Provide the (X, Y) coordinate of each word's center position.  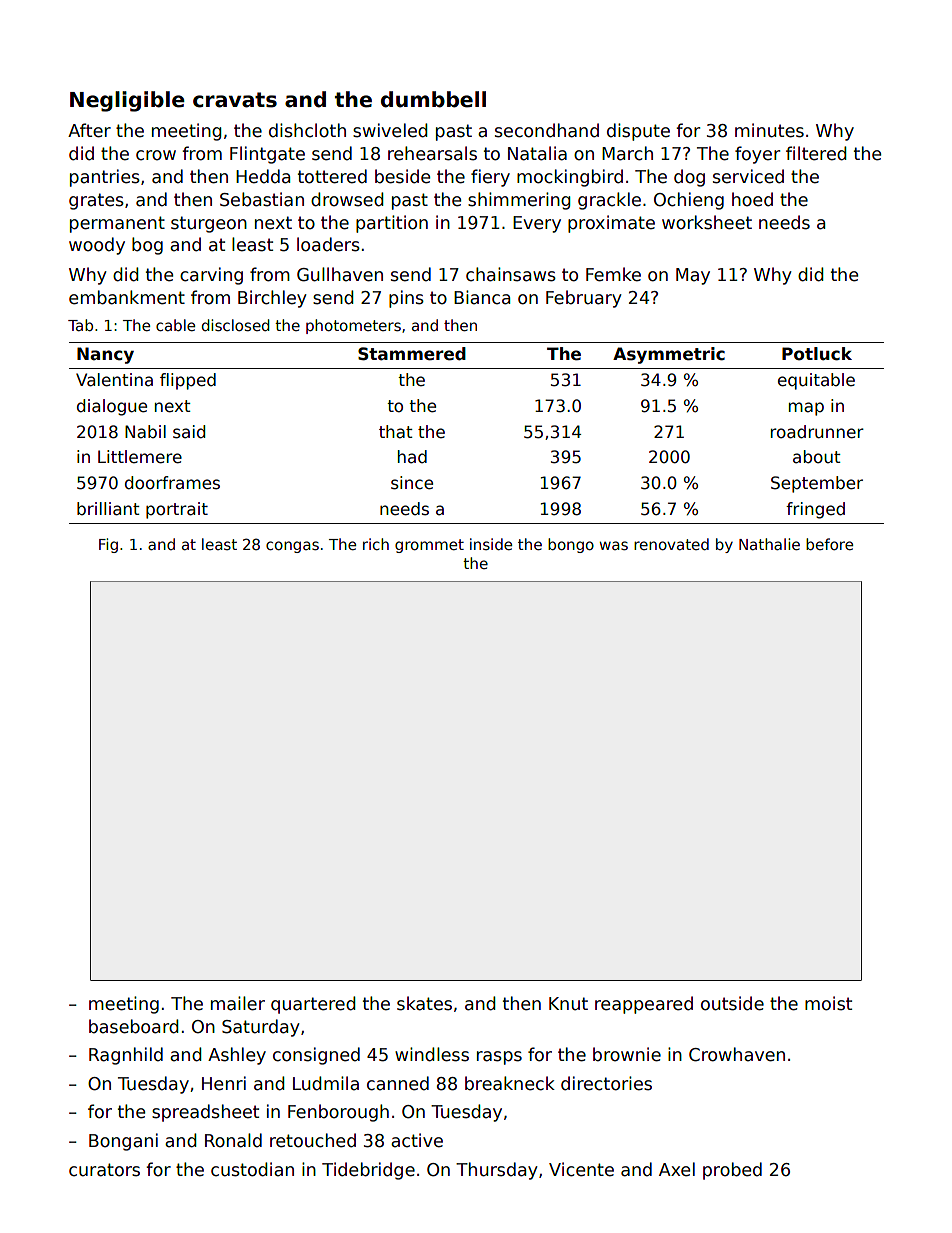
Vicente (581, 1169)
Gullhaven (340, 274)
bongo (571, 545)
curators (104, 1170)
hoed (752, 199)
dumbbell (433, 99)
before (829, 544)
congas (292, 547)
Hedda (263, 176)
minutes (769, 130)
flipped (188, 381)
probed (732, 1171)
